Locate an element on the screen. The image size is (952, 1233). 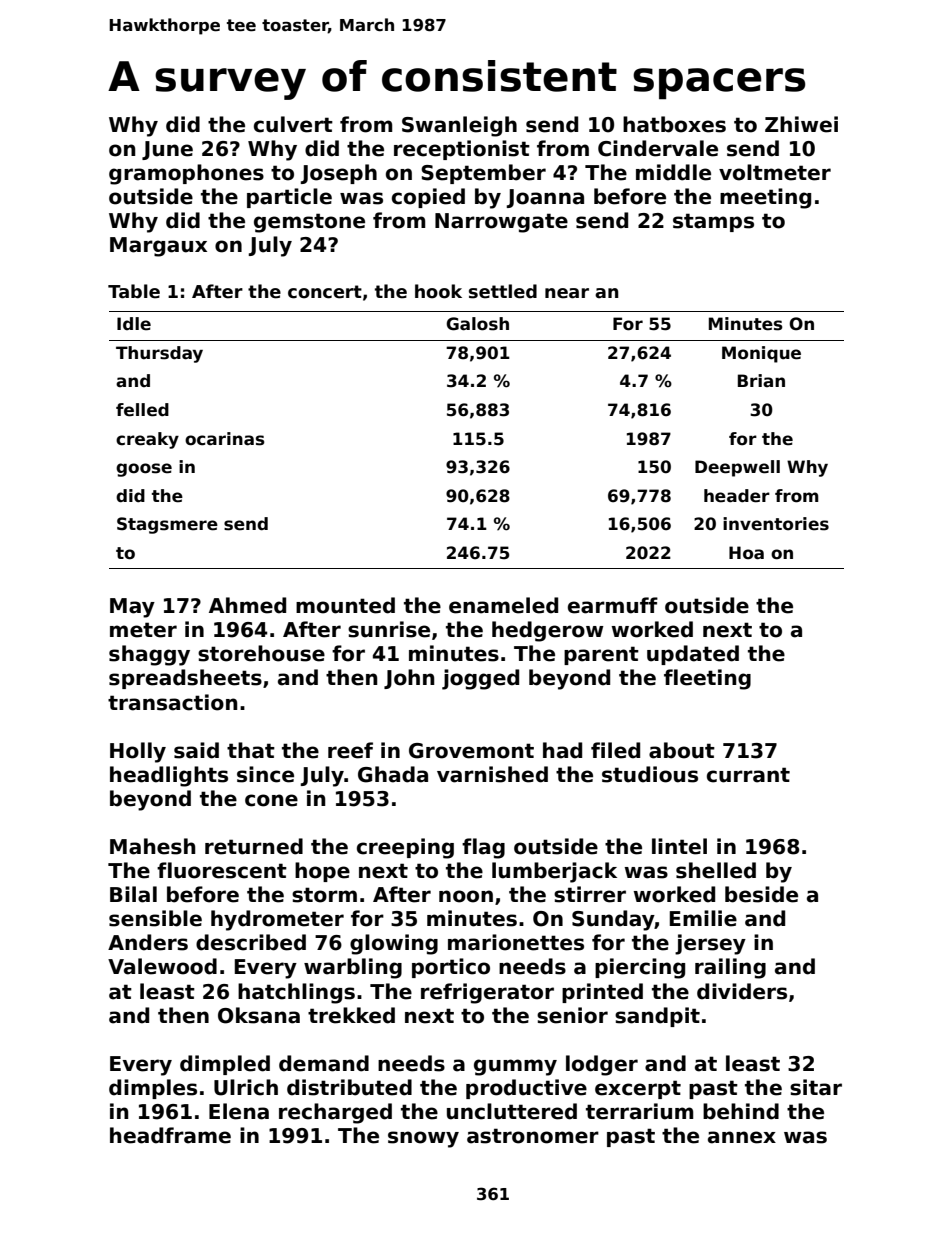
May is located at coordinates (132, 608).
